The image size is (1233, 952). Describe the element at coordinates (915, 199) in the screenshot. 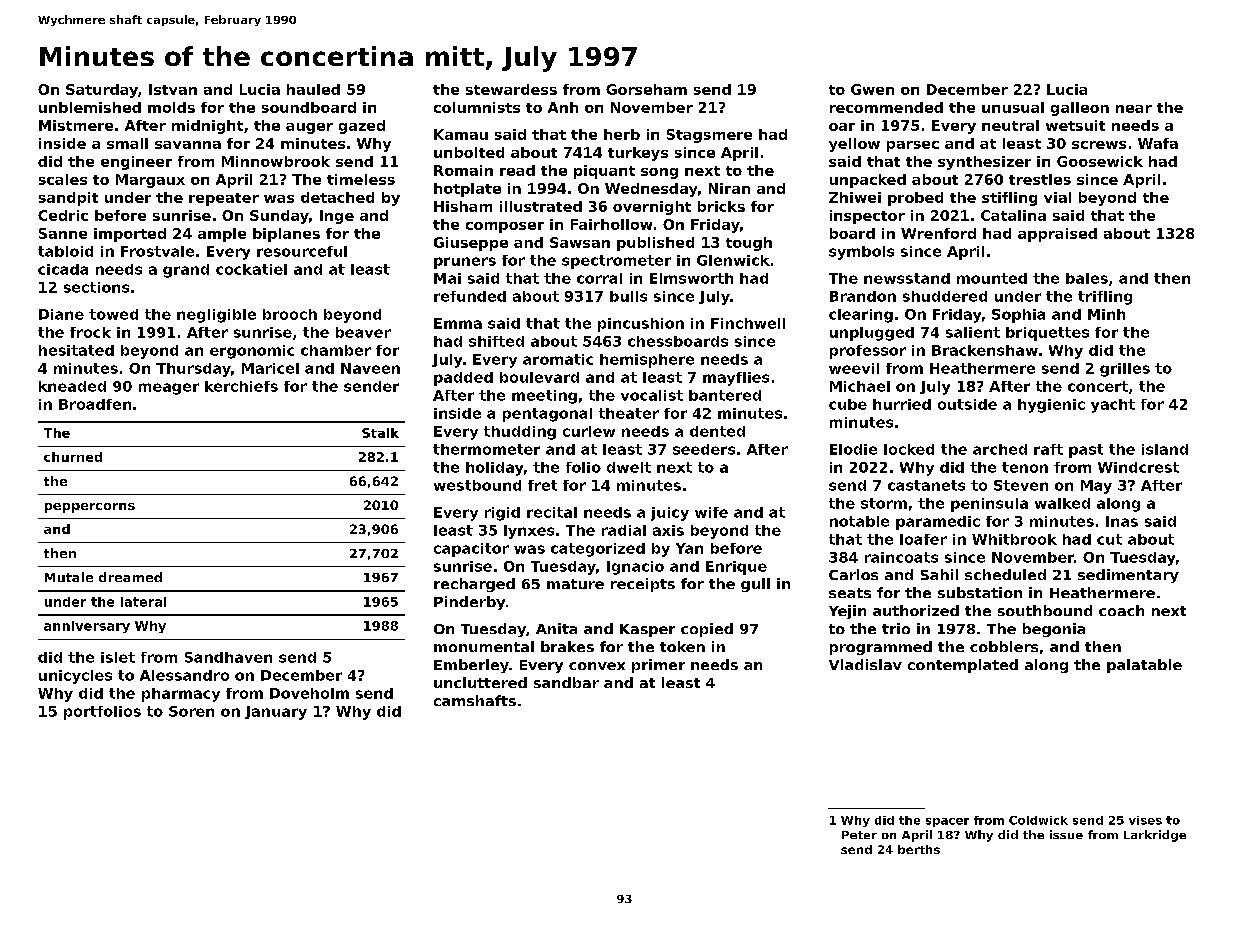

I see `probed` at that location.
